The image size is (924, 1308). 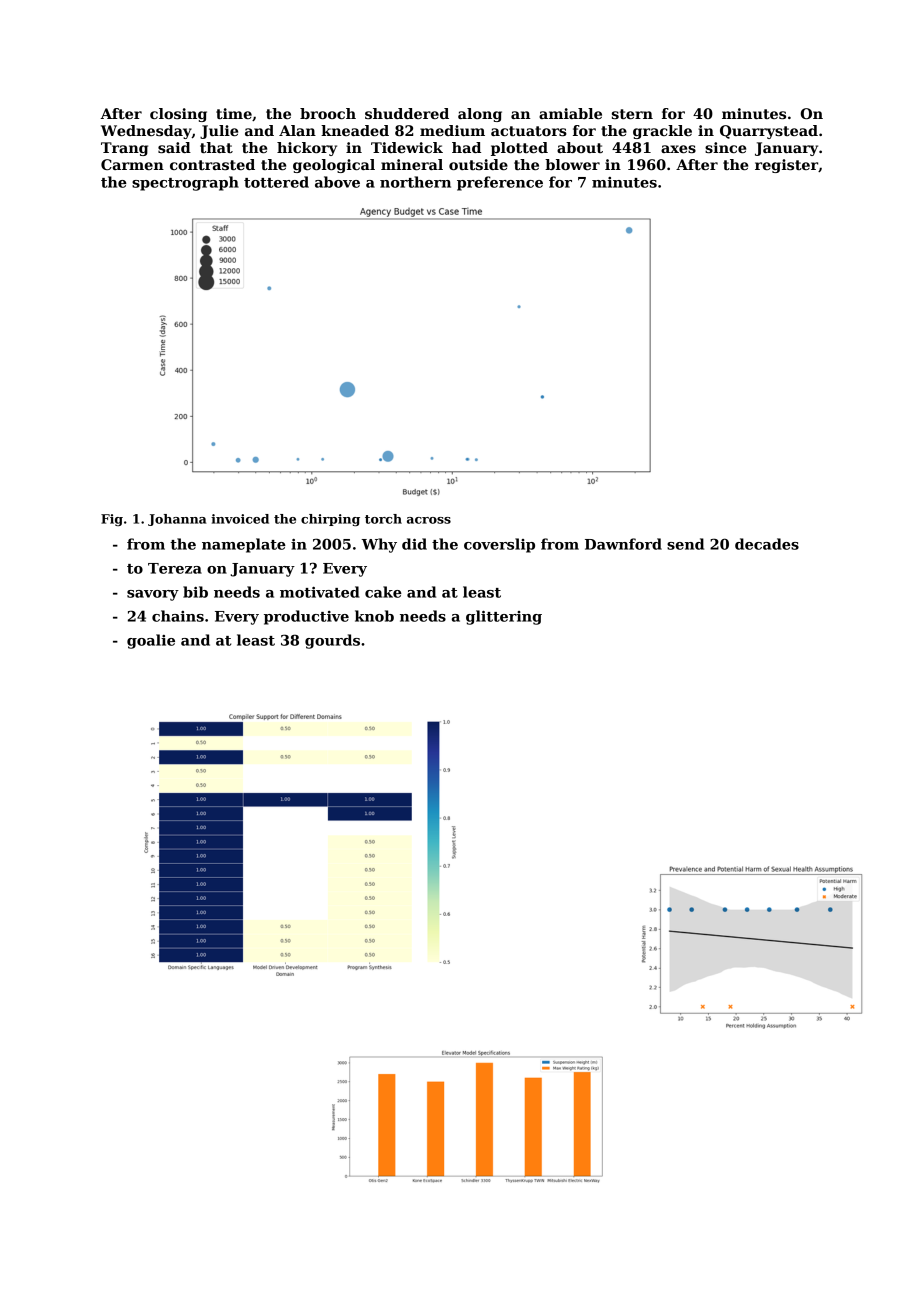 I want to click on preference, so click(x=500, y=183).
